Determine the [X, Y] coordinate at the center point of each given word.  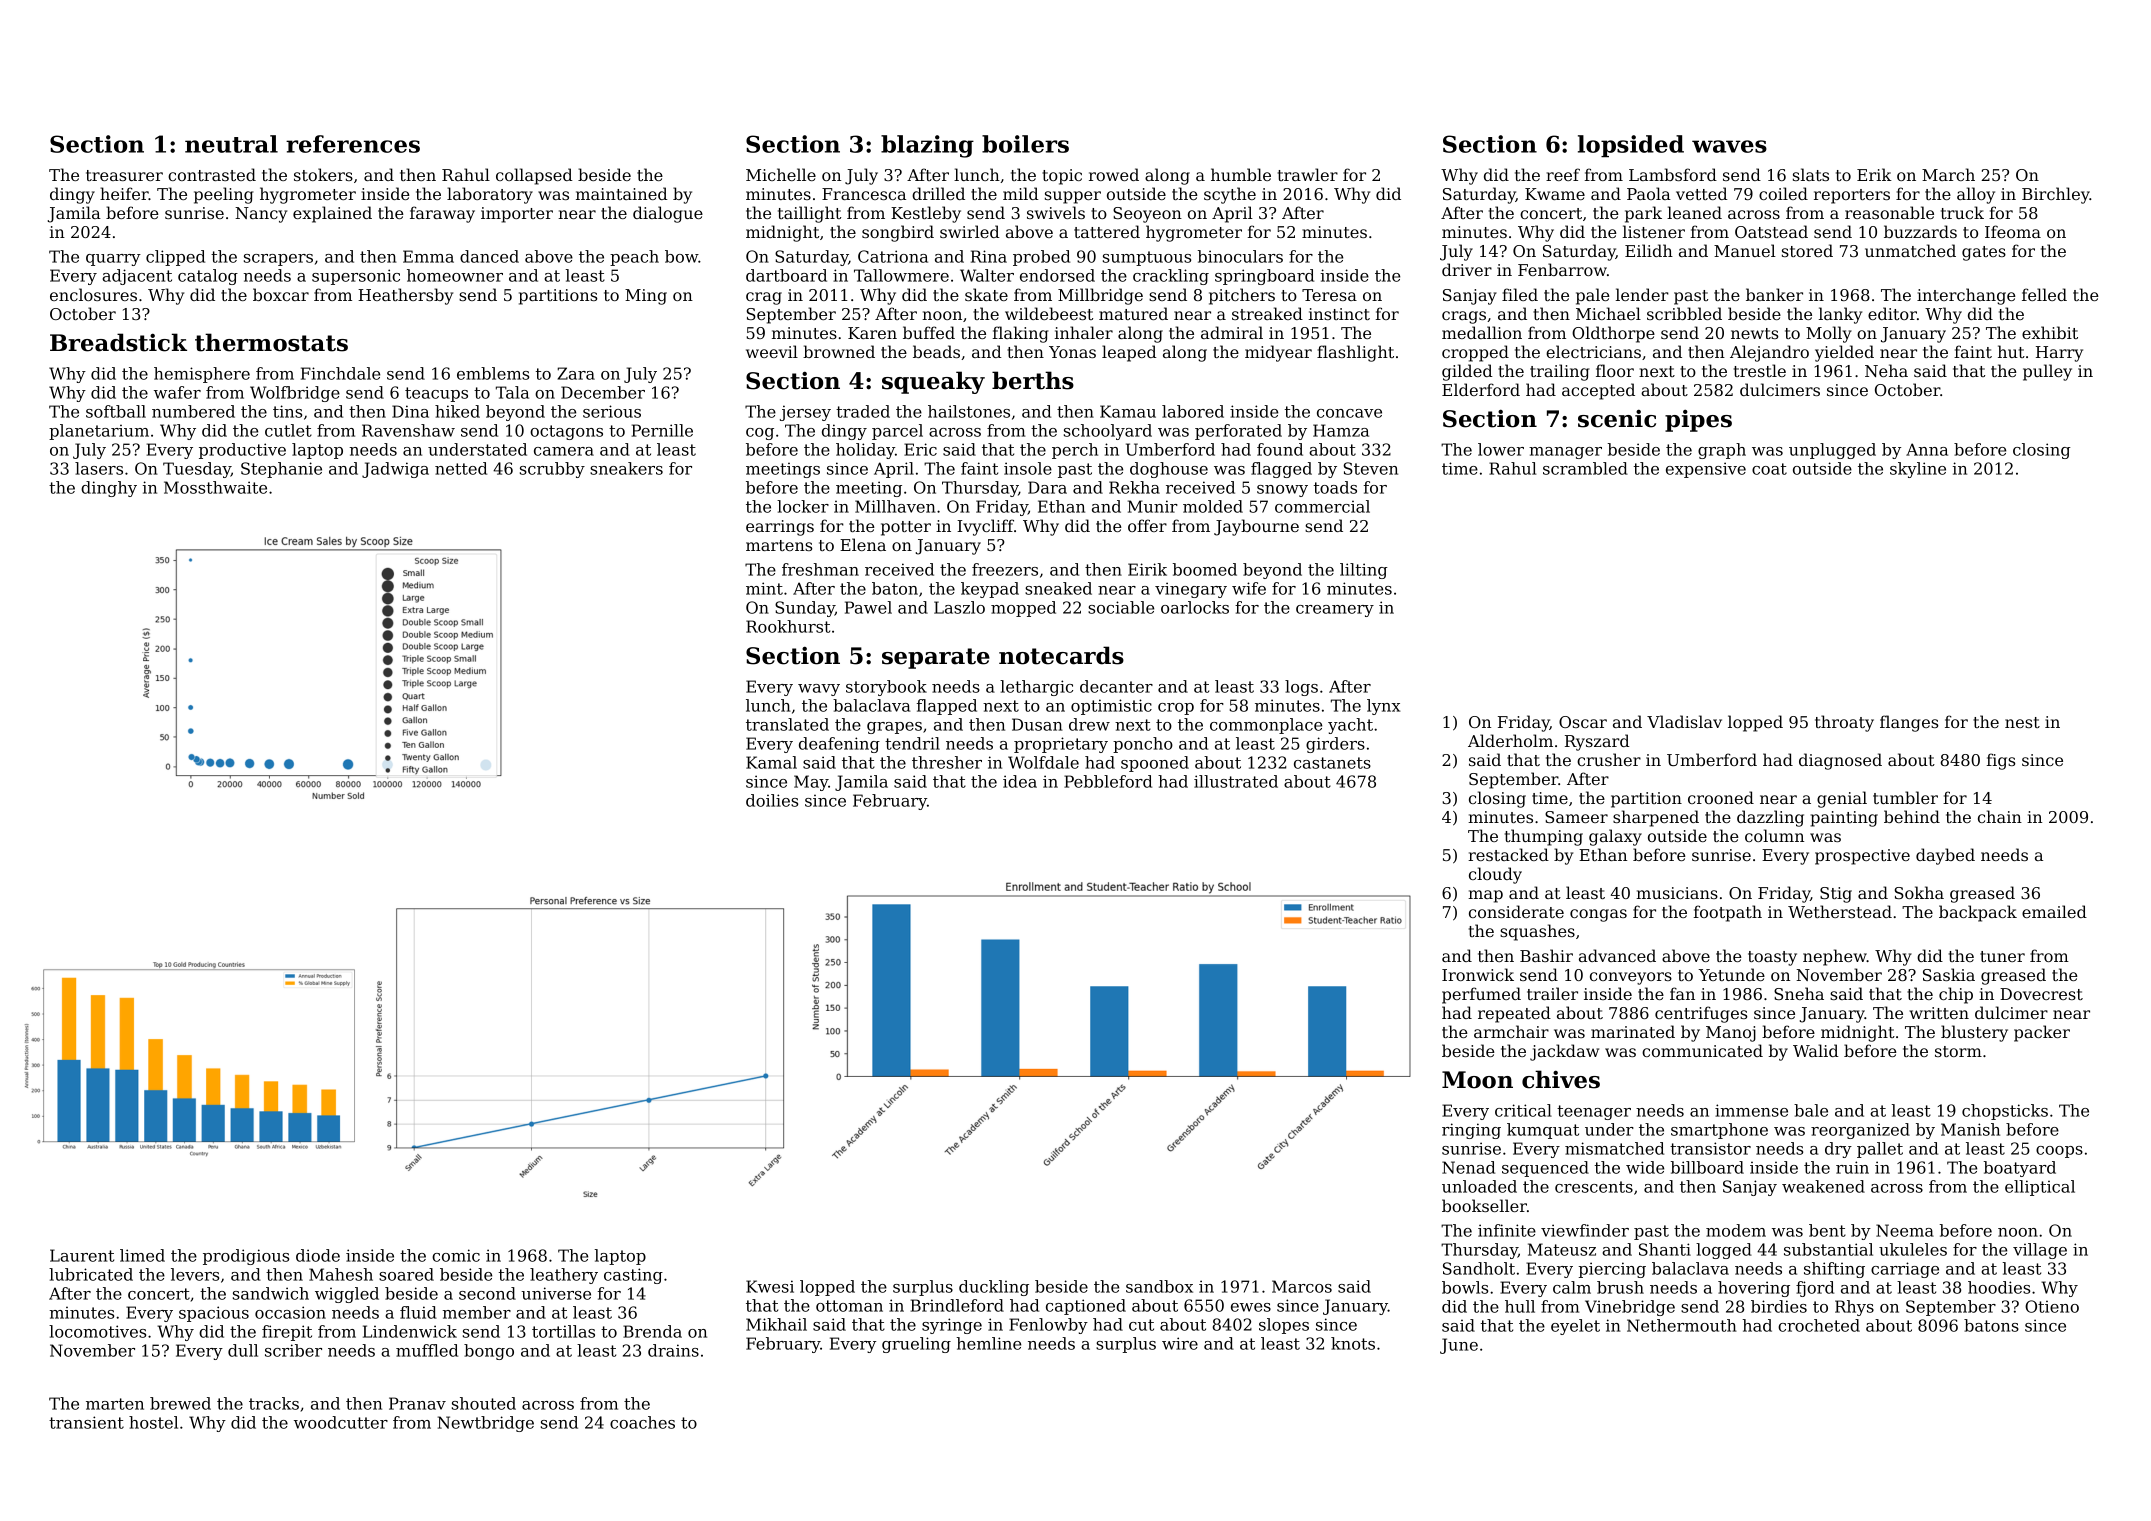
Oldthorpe [1613, 334]
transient [86, 1422]
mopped [1023, 609]
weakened [1823, 1186]
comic [456, 1255]
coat [1769, 469]
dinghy [109, 489]
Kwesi [770, 1286]
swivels [1056, 212]
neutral [231, 144]
